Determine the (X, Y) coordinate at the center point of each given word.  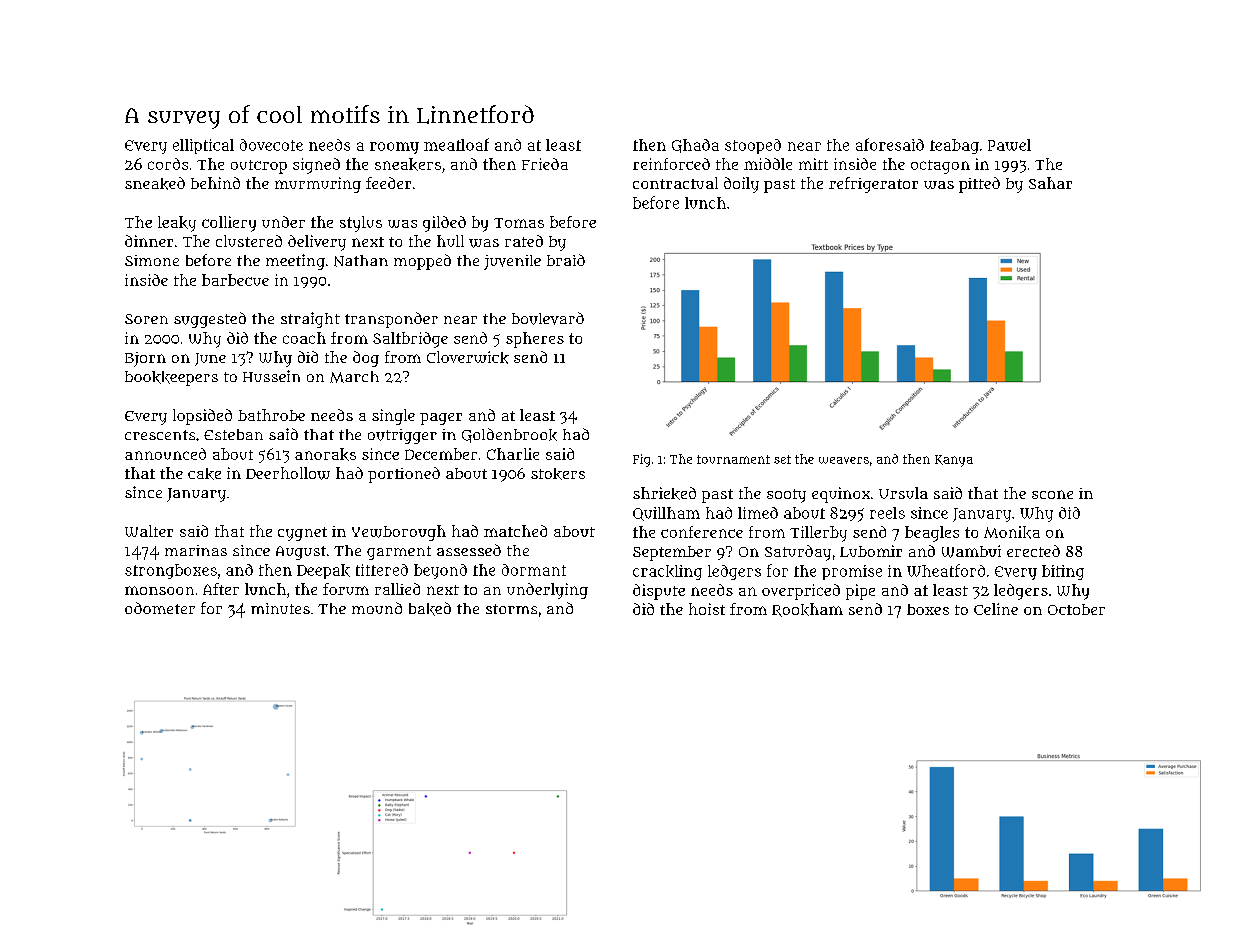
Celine (996, 609)
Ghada (695, 146)
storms (511, 609)
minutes (280, 608)
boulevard (548, 318)
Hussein (271, 376)
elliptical (203, 146)
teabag (954, 146)
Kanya (954, 461)
